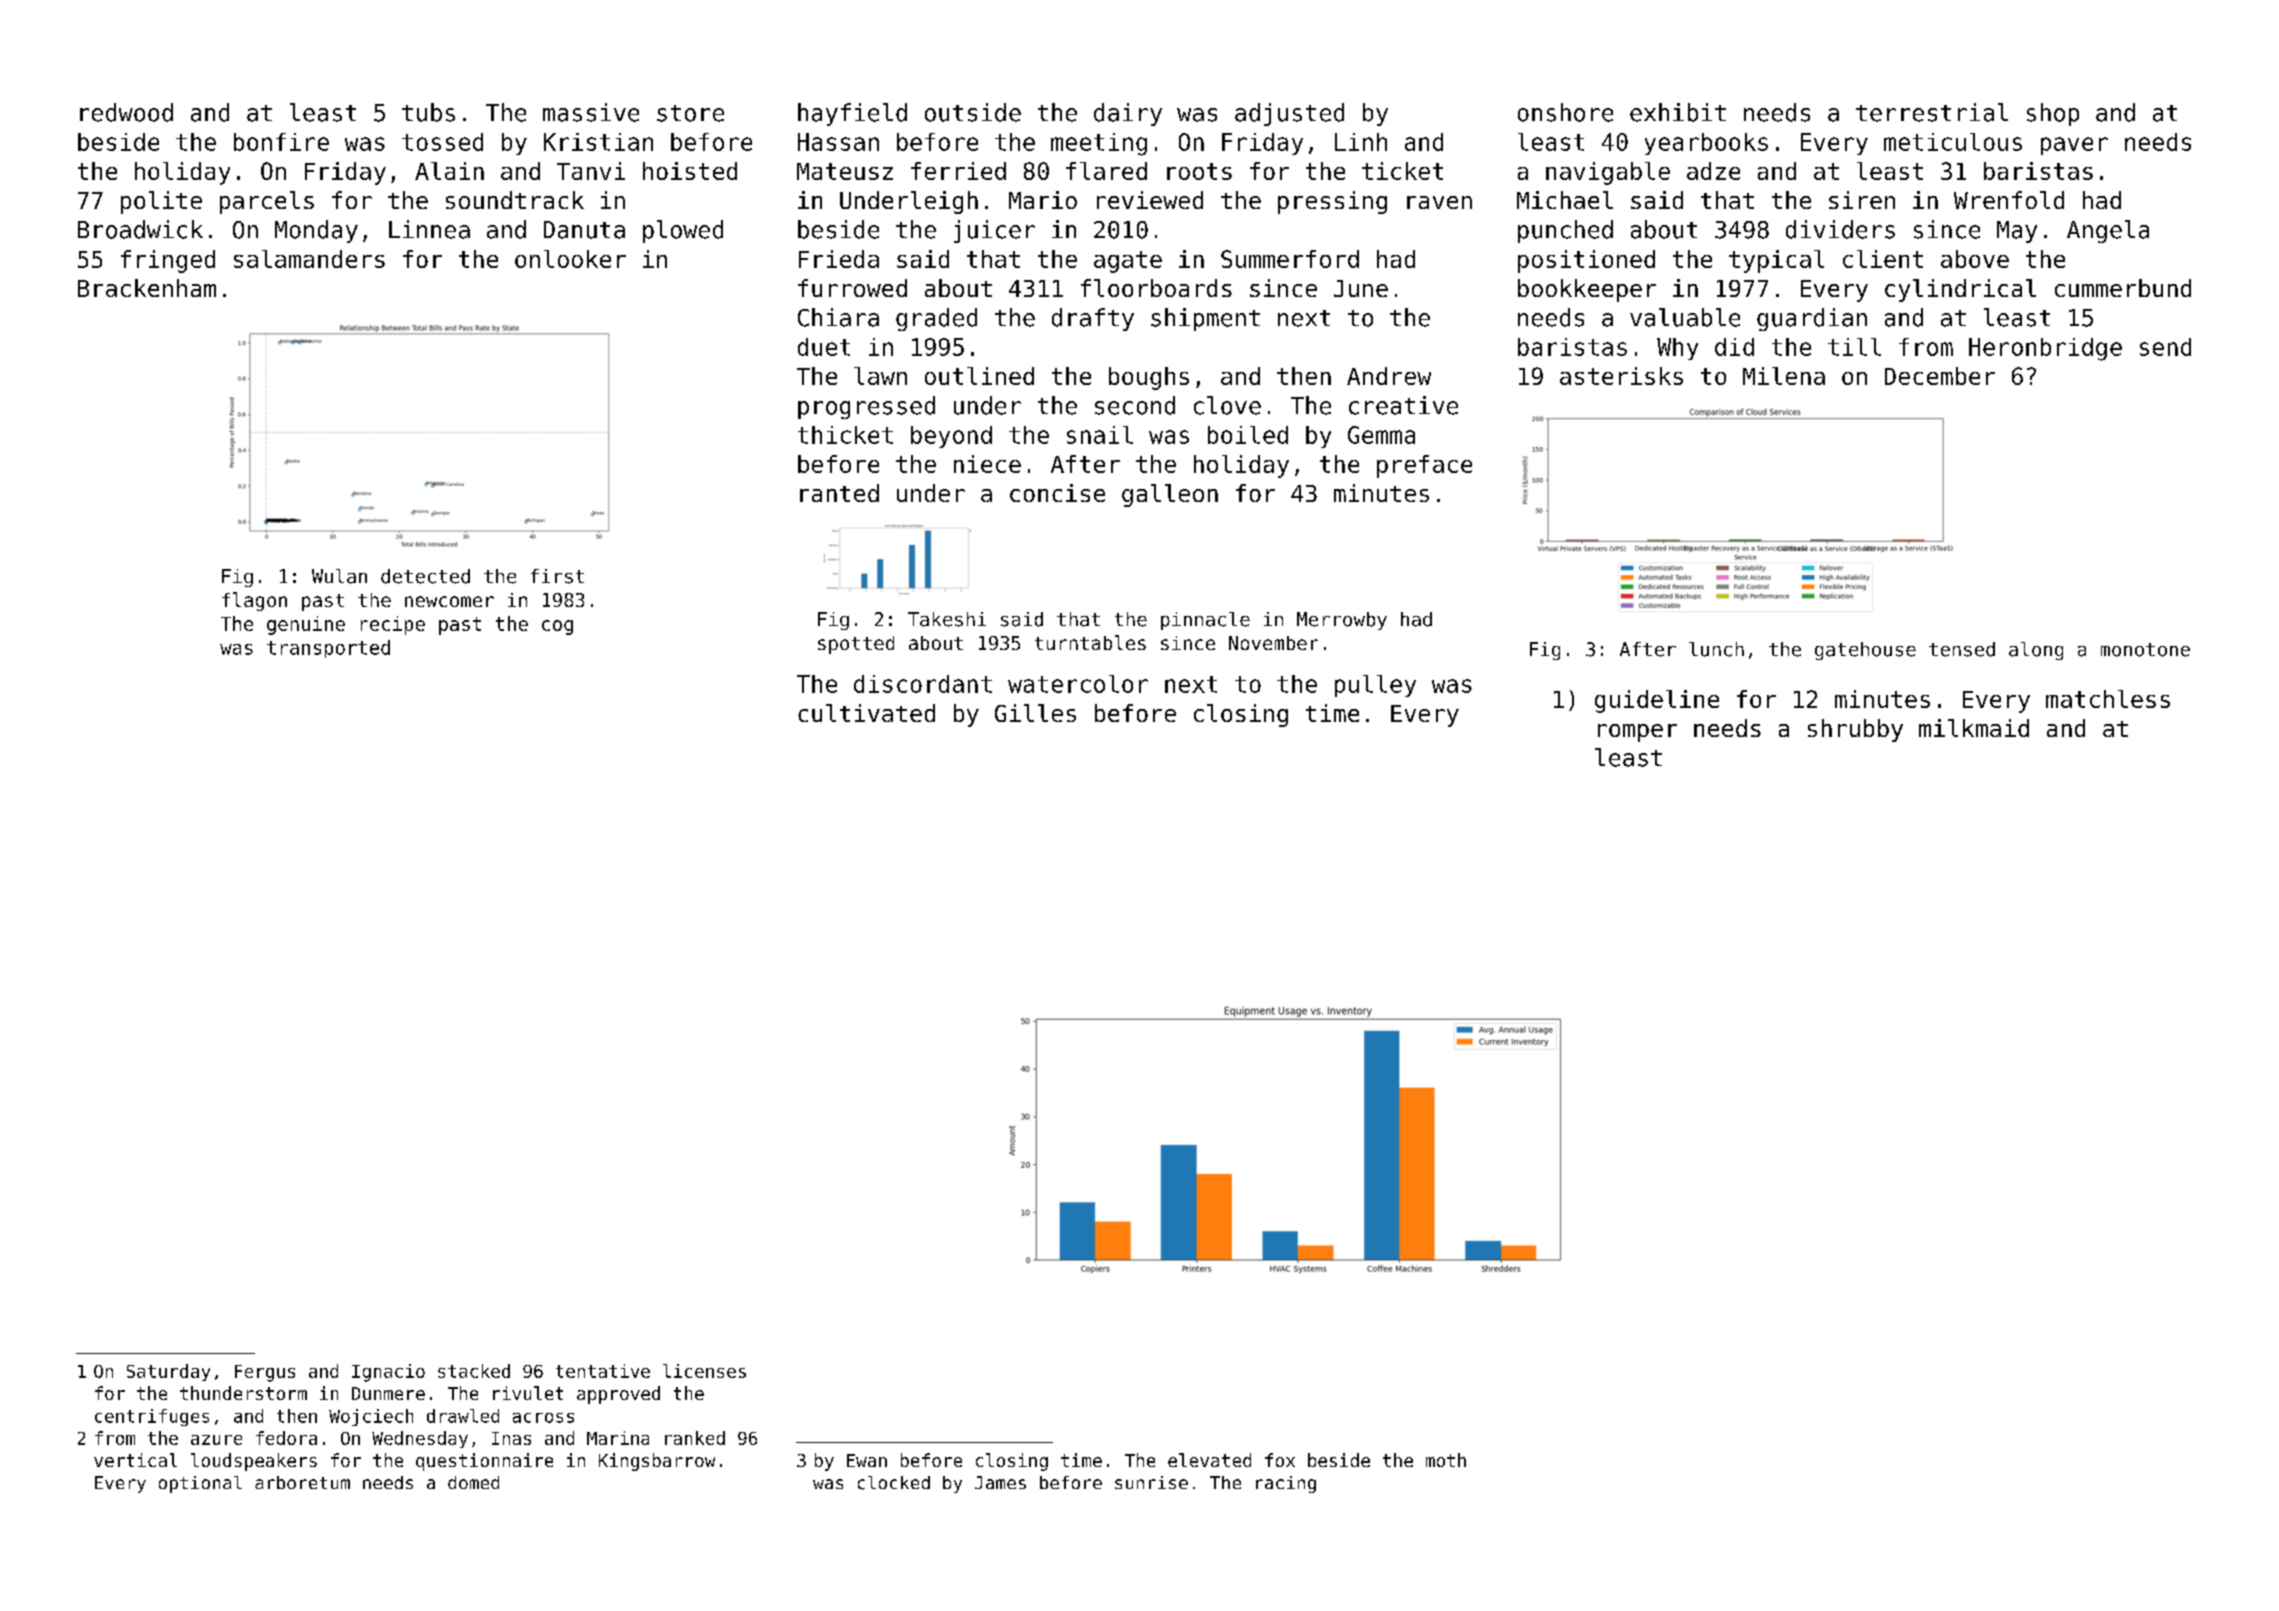  I want to click on Takeshi, so click(947, 619).
